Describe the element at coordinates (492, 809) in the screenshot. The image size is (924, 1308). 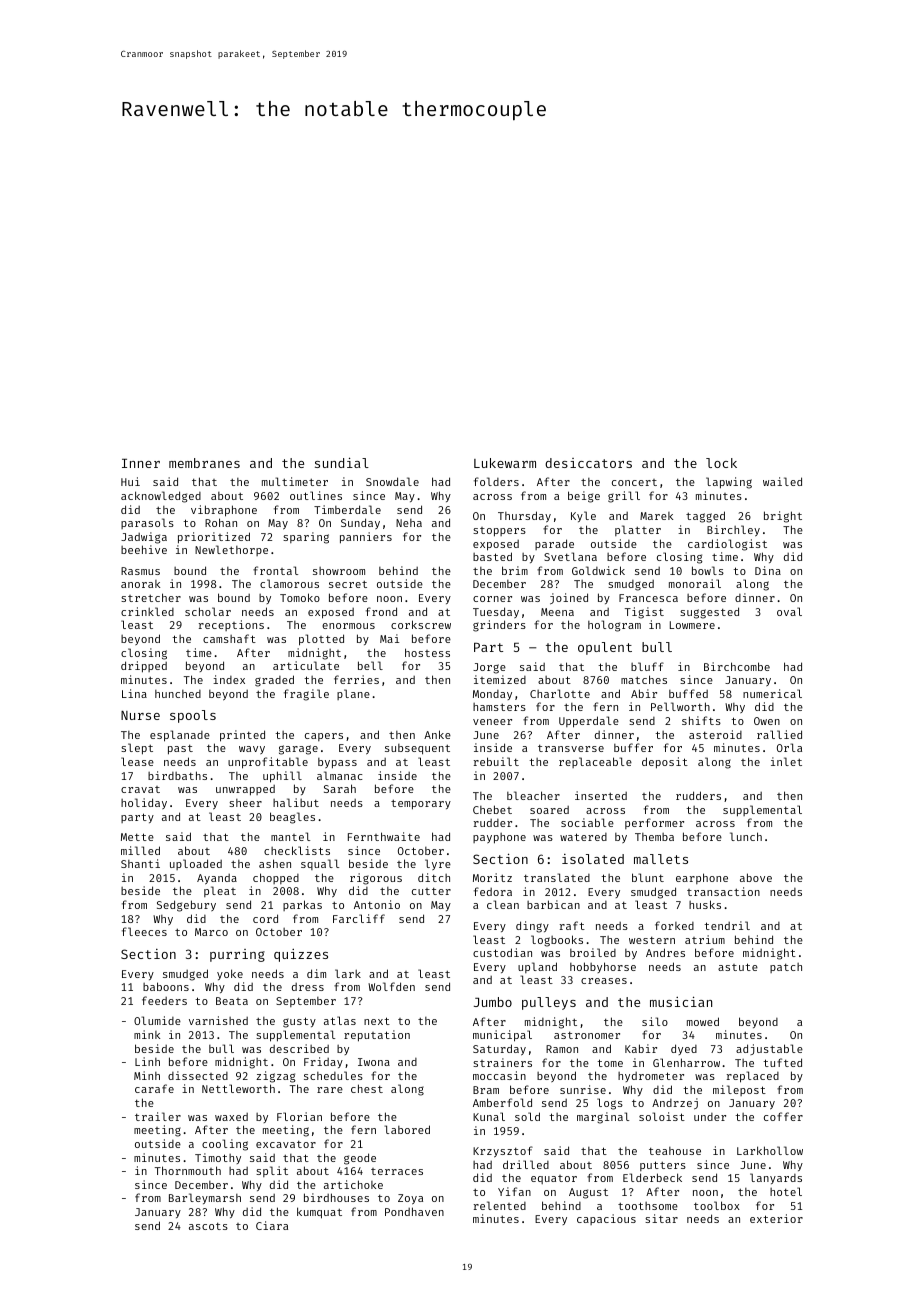
I see `Chebet` at that location.
